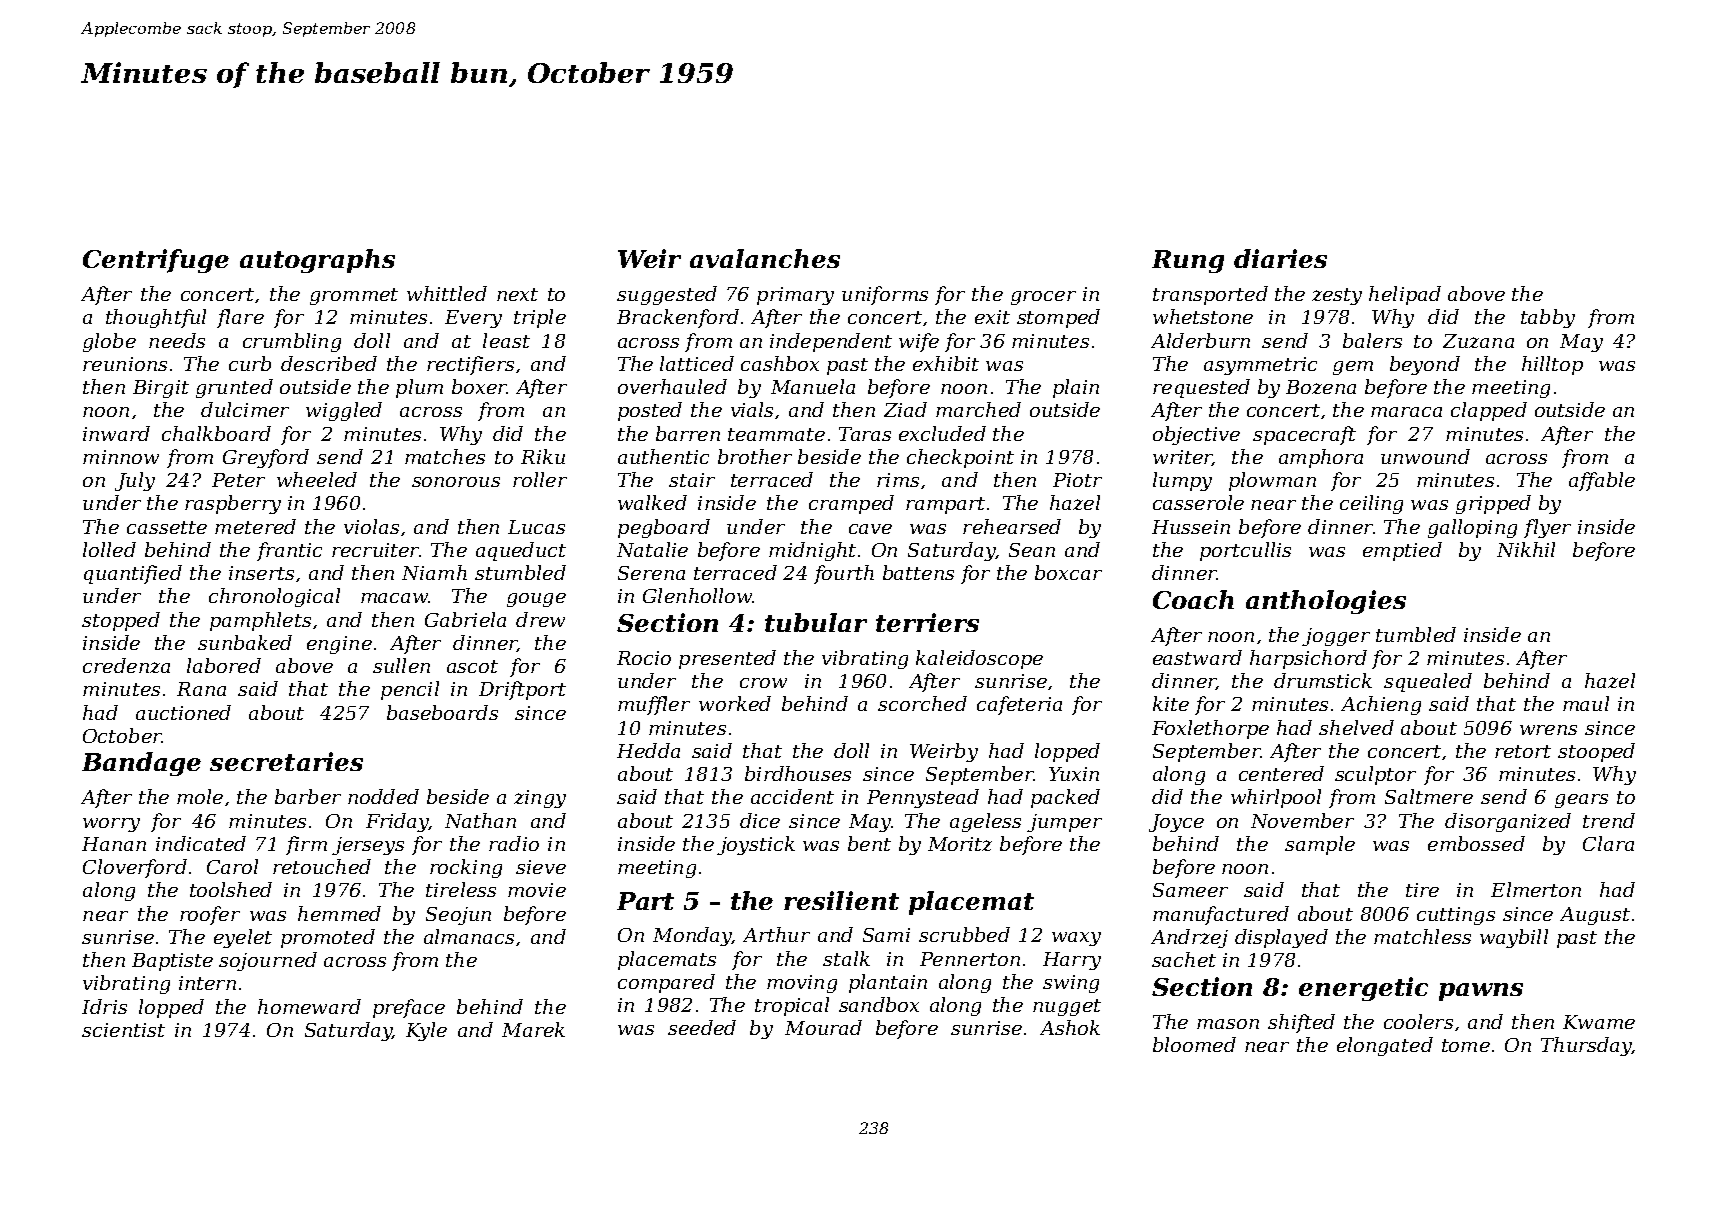  I want to click on Brackenford, so click(678, 318).
